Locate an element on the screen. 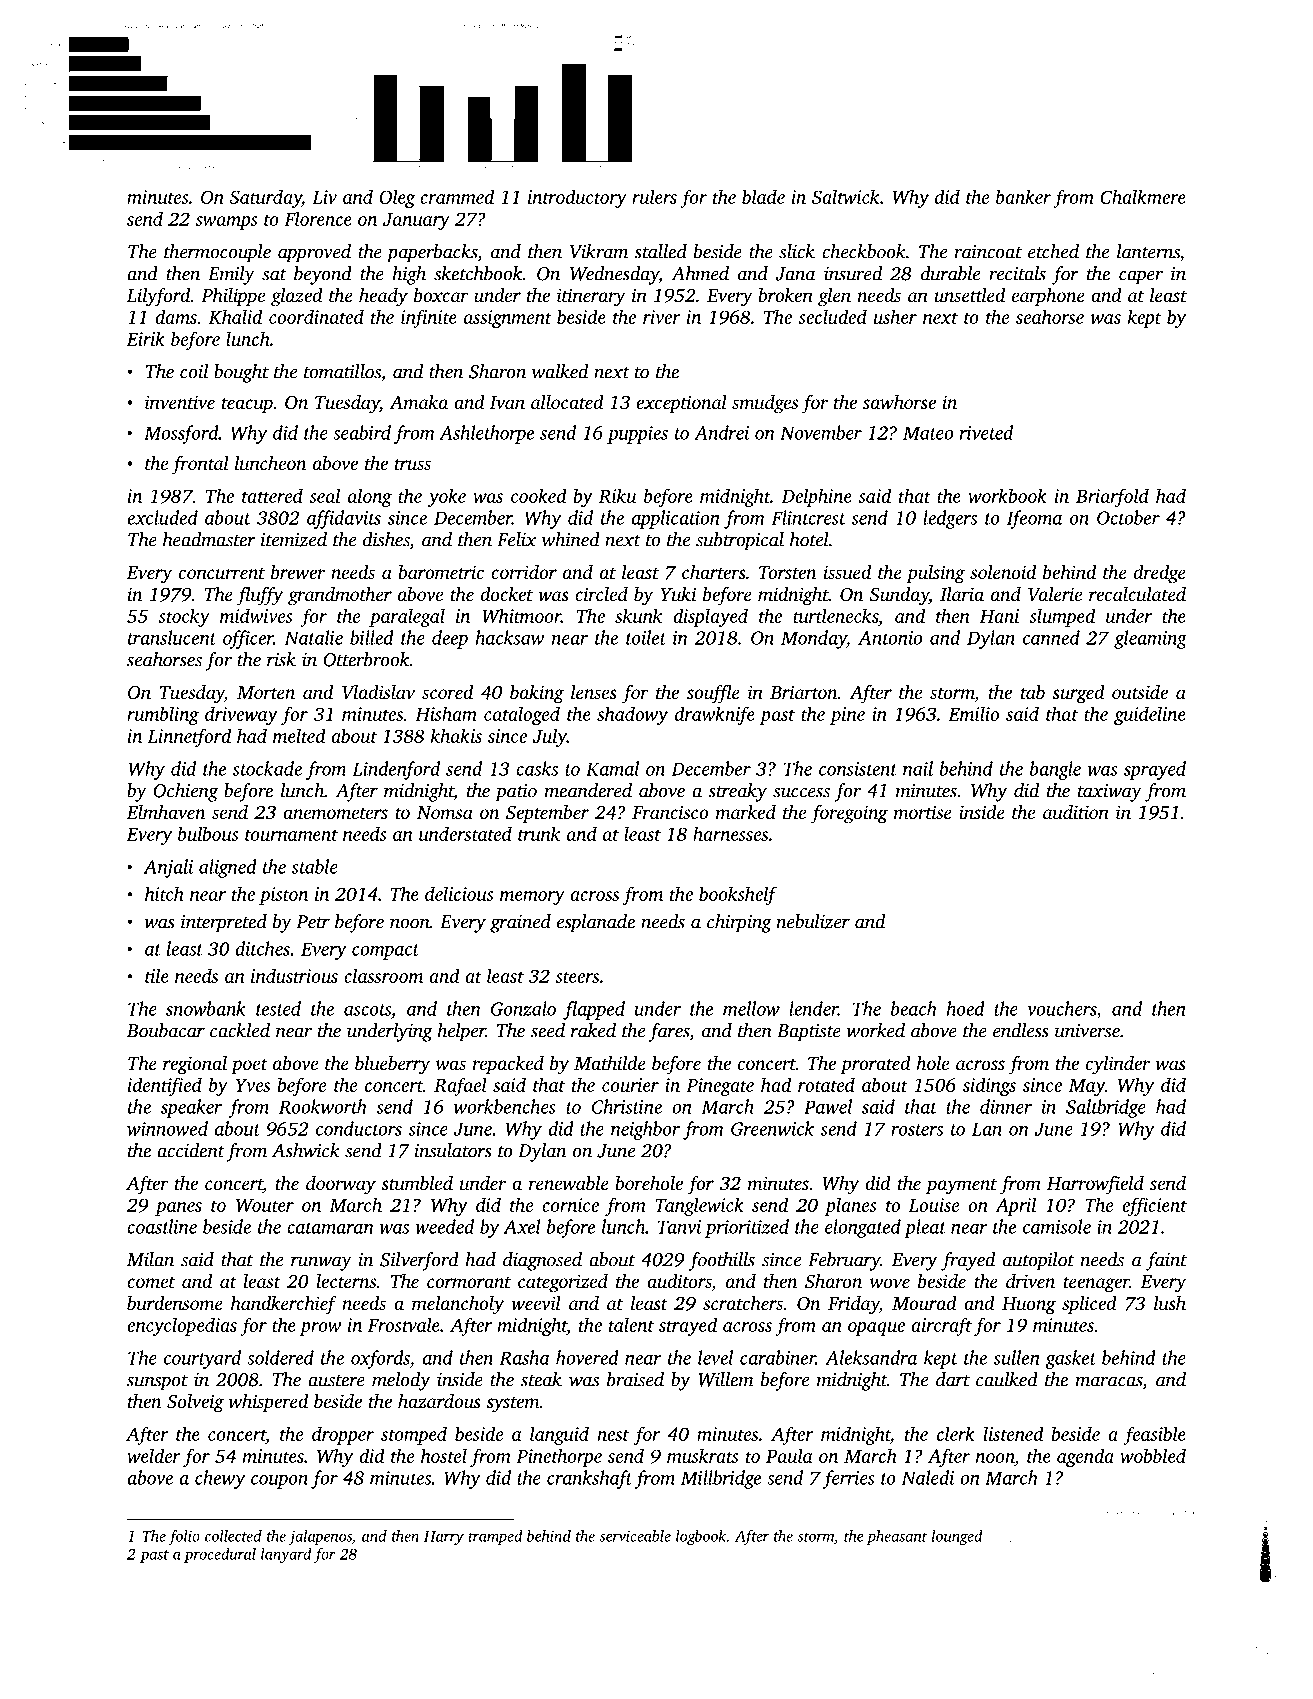  introductory is located at coordinates (577, 198).
